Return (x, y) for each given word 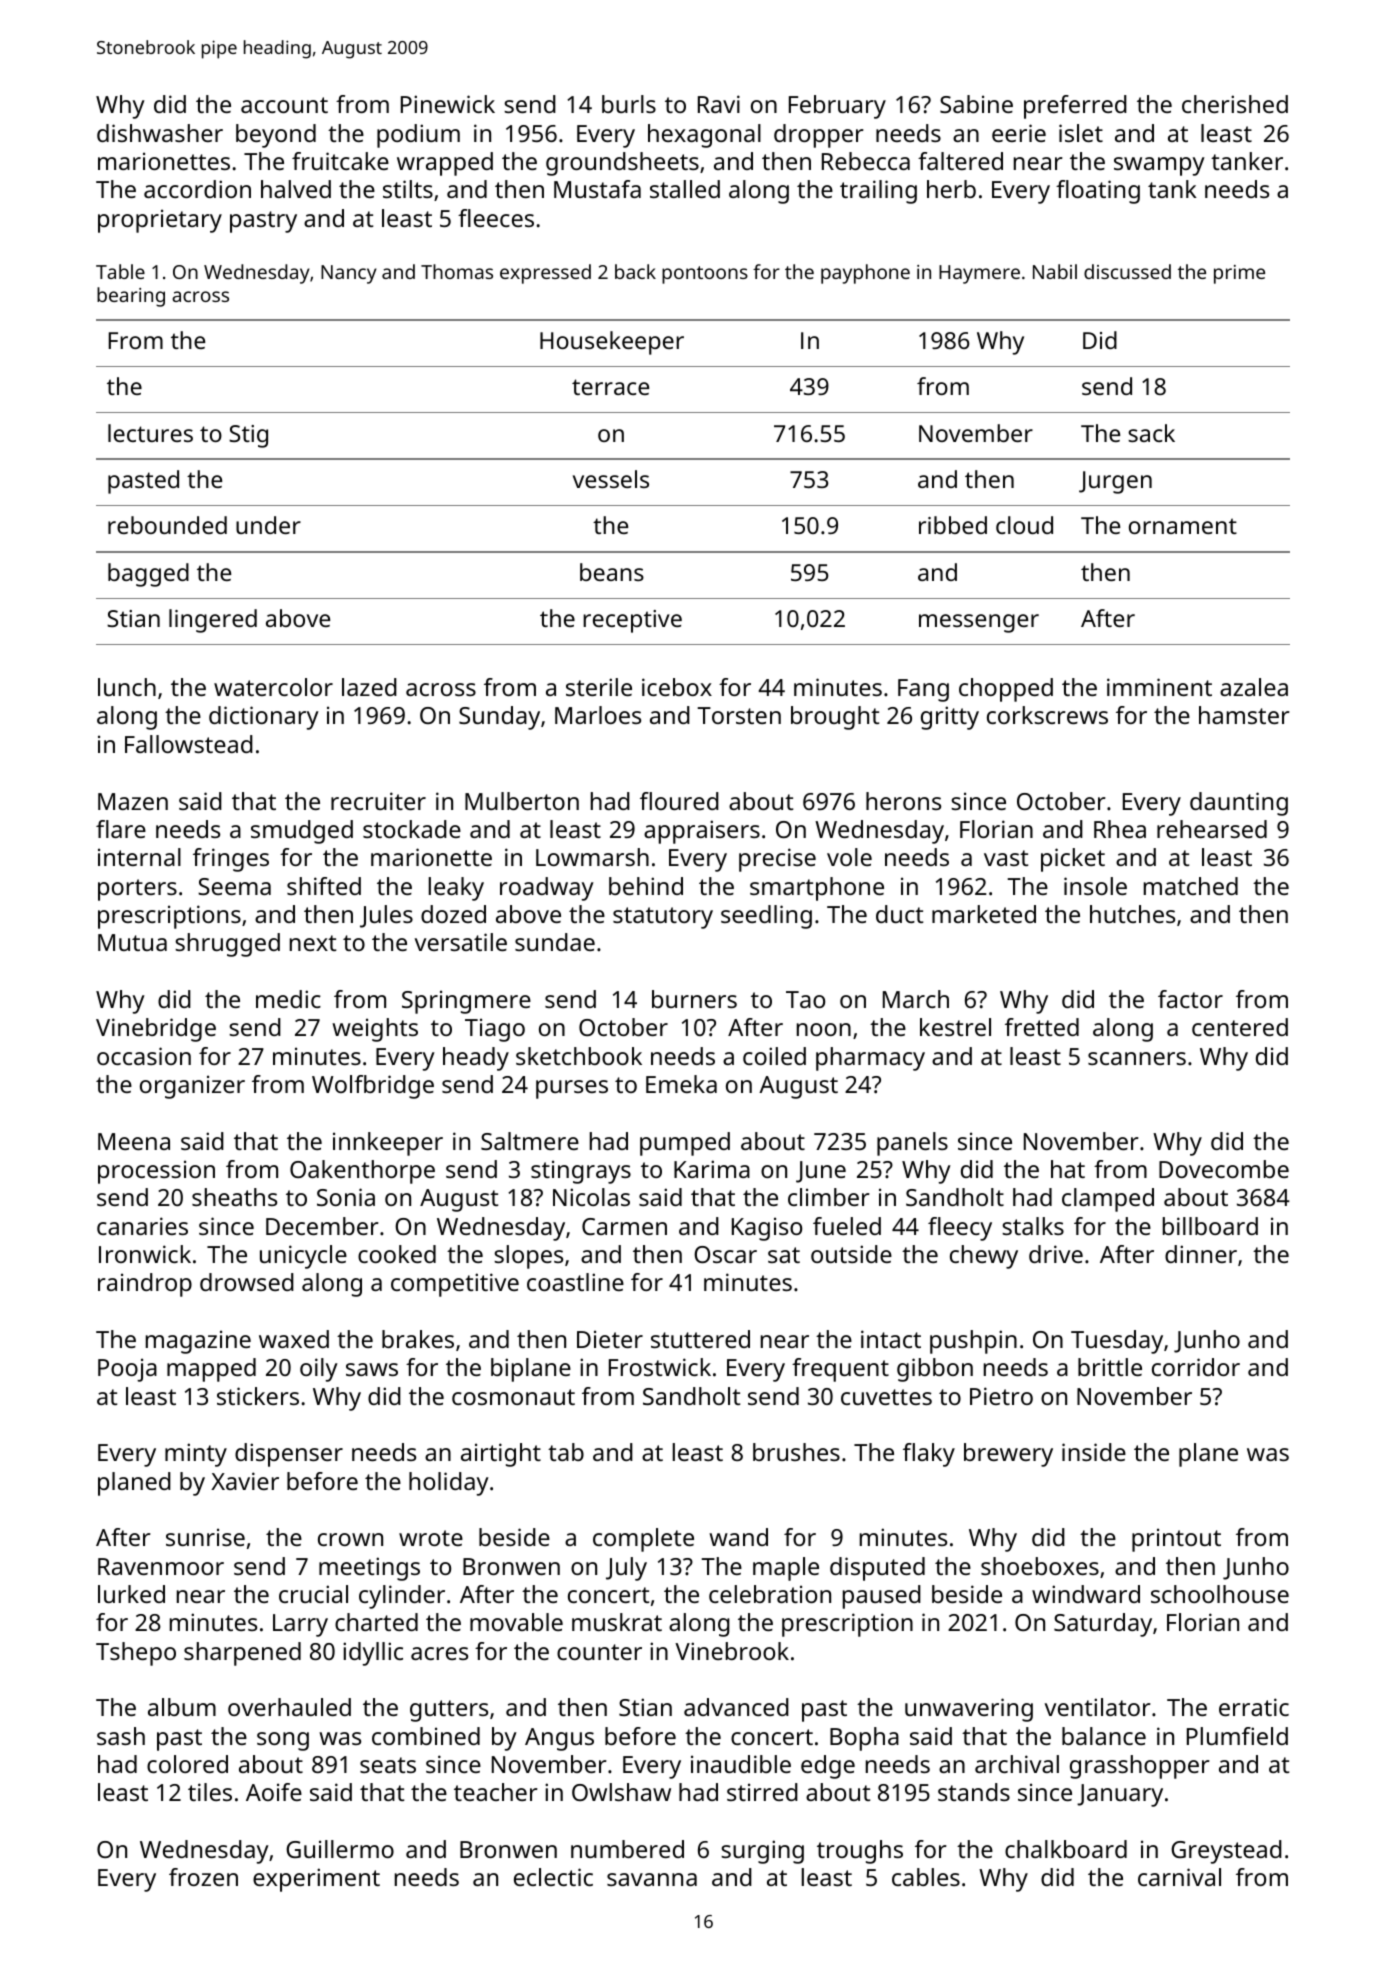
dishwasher (160, 133)
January (1120, 1795)
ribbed (953, 525)
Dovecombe (1224, 1169)
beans (612, 572)
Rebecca (866, 161)
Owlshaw (621, 1792)
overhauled (289, 1707)
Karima (712, 1169)
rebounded (167, 525)
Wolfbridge (373, 1087)
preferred (1075, 107)
